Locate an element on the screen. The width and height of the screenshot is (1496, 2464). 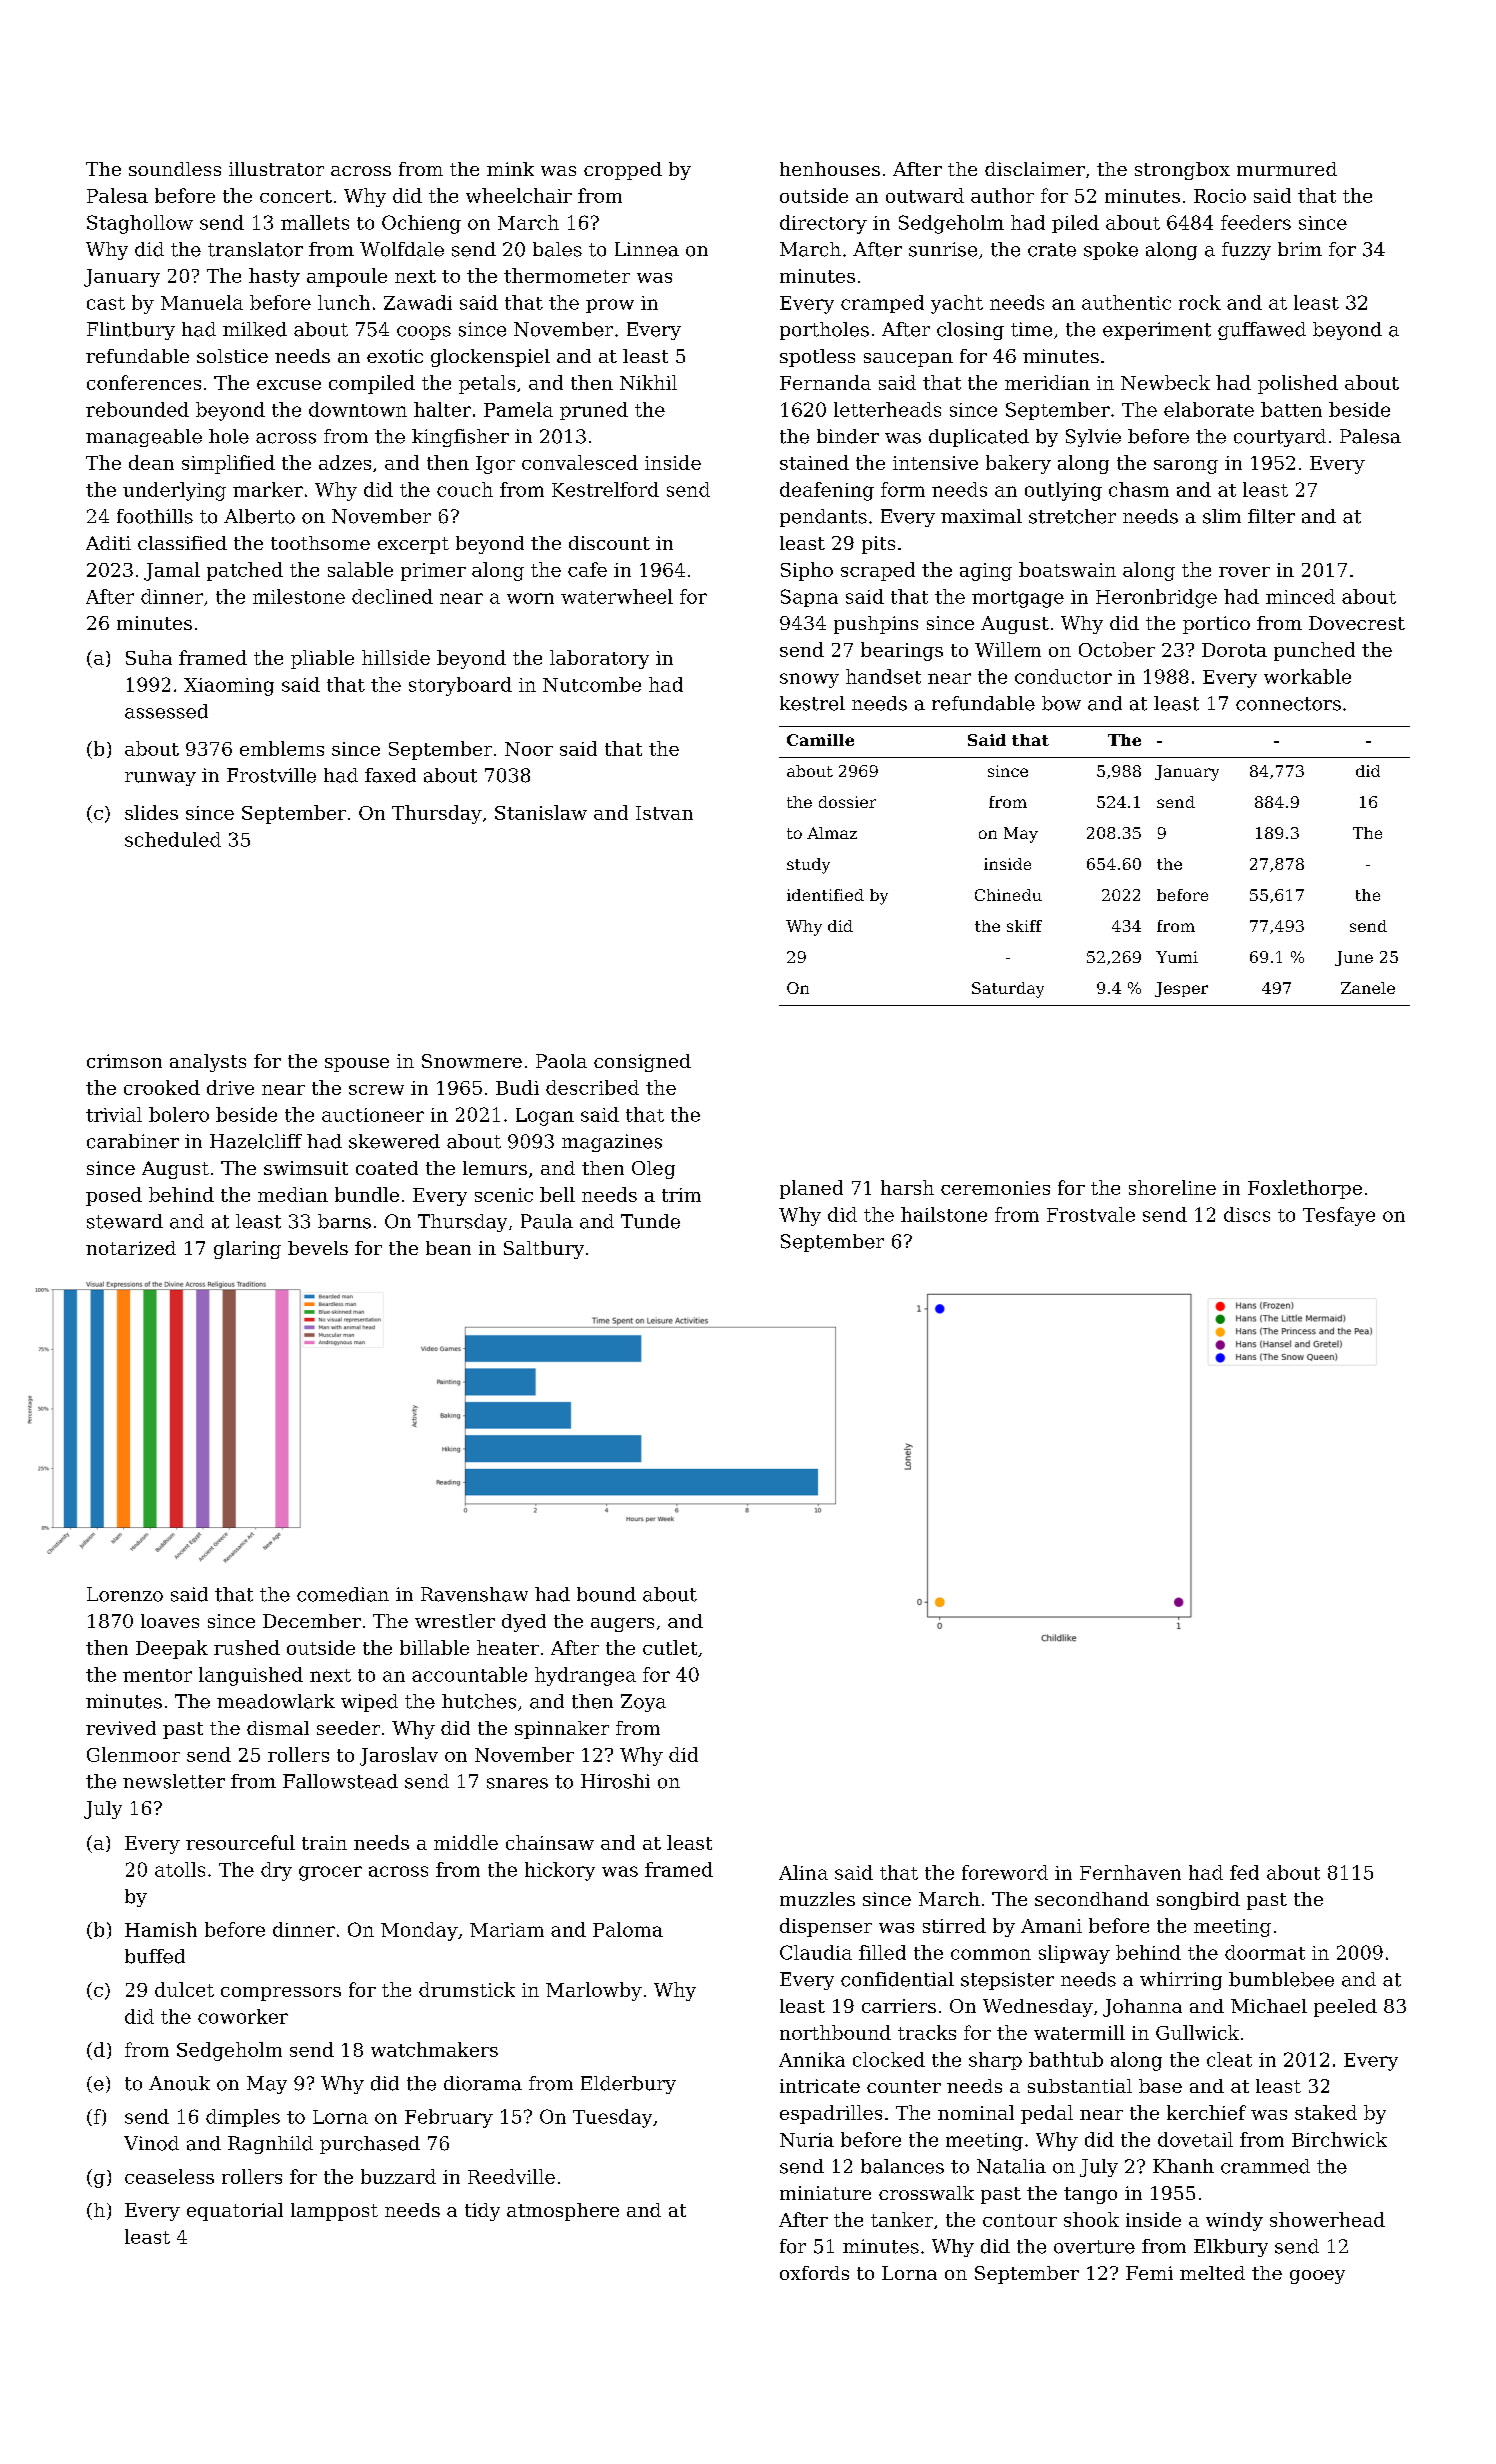
Chinedu is located at coordinates (1008, 895).
